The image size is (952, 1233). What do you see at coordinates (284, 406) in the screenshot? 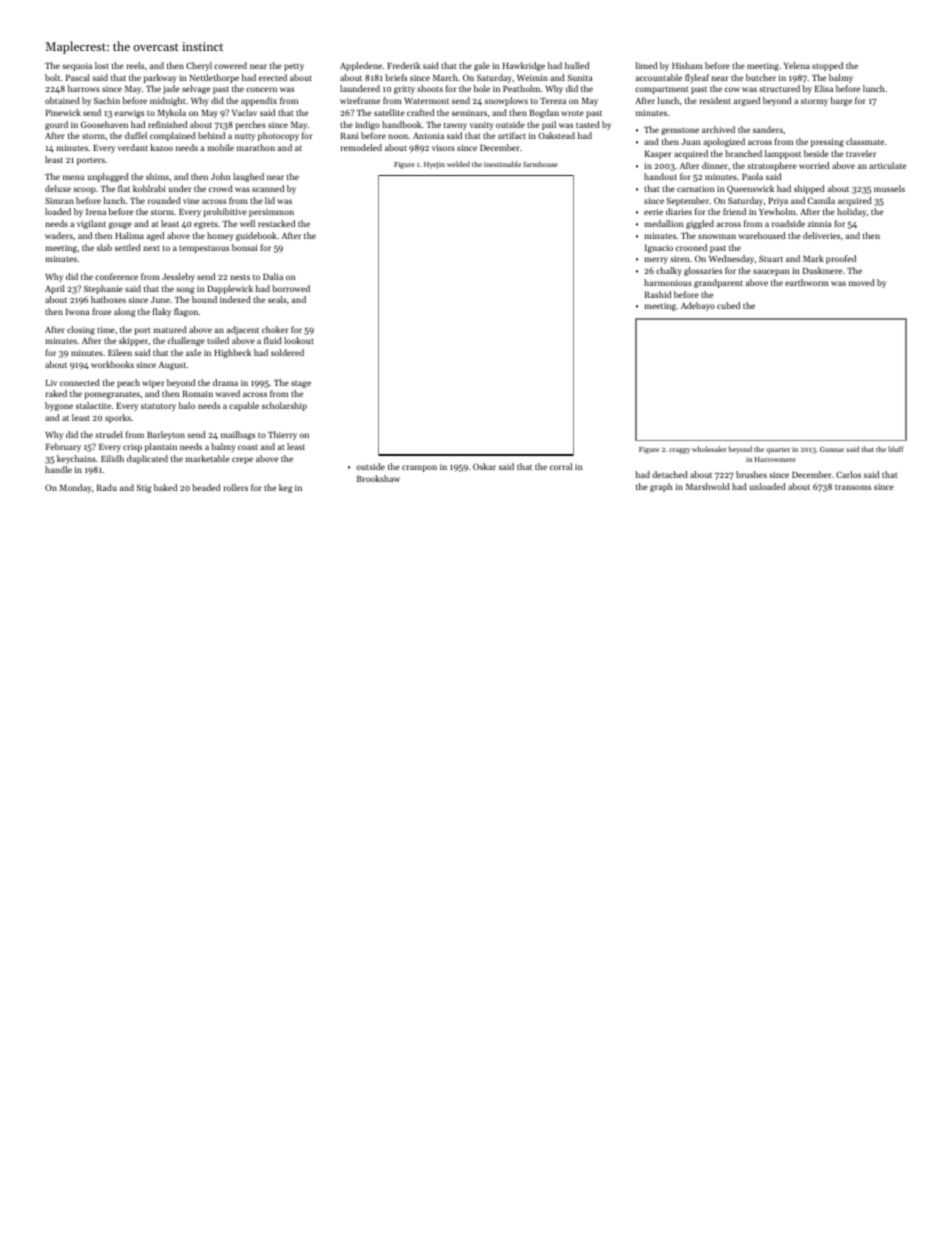
I see `scholarship` at bounding box center [284, 406].
